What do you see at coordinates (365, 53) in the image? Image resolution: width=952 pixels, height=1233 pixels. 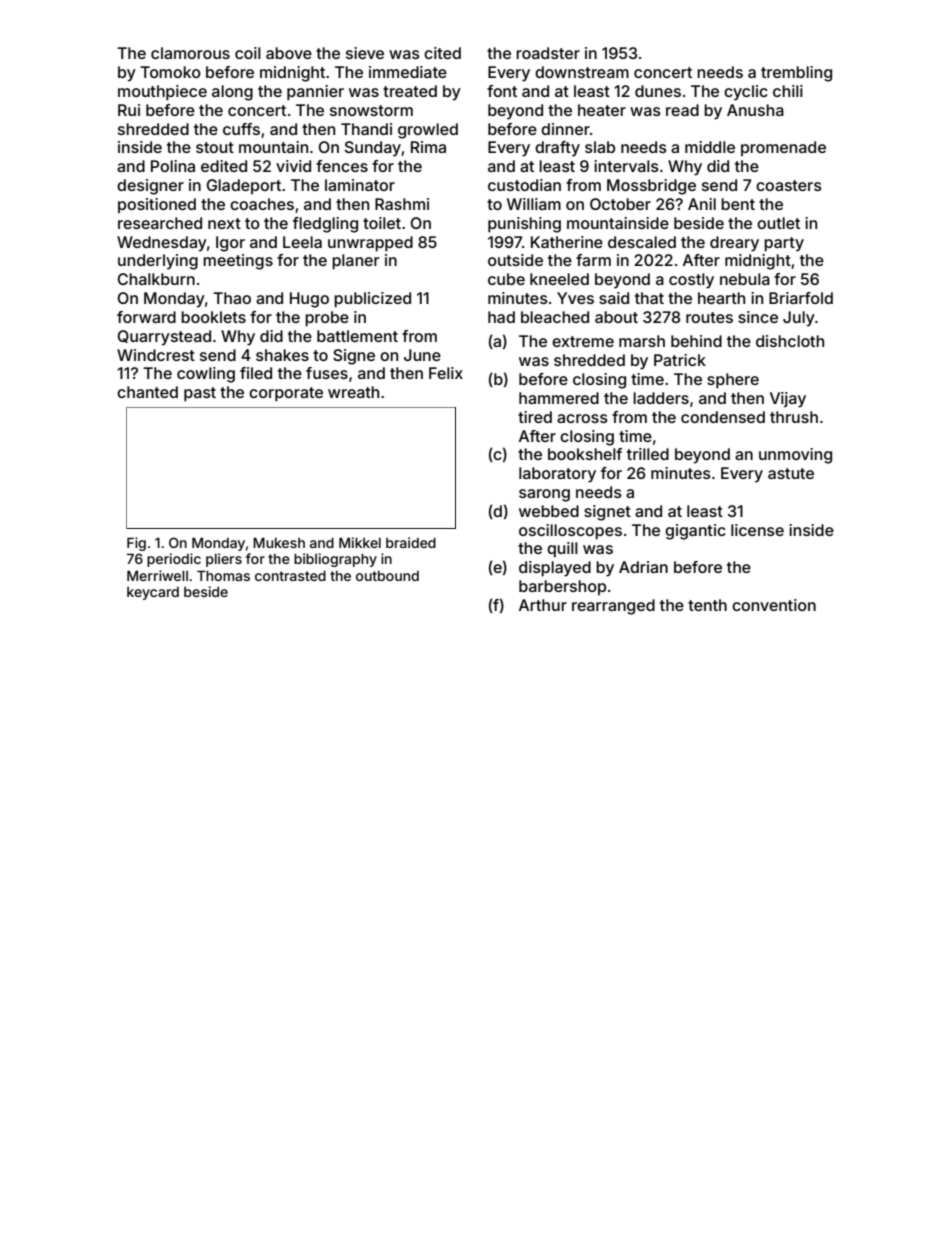 I see `sieve` at bounding box center [365, 53].
